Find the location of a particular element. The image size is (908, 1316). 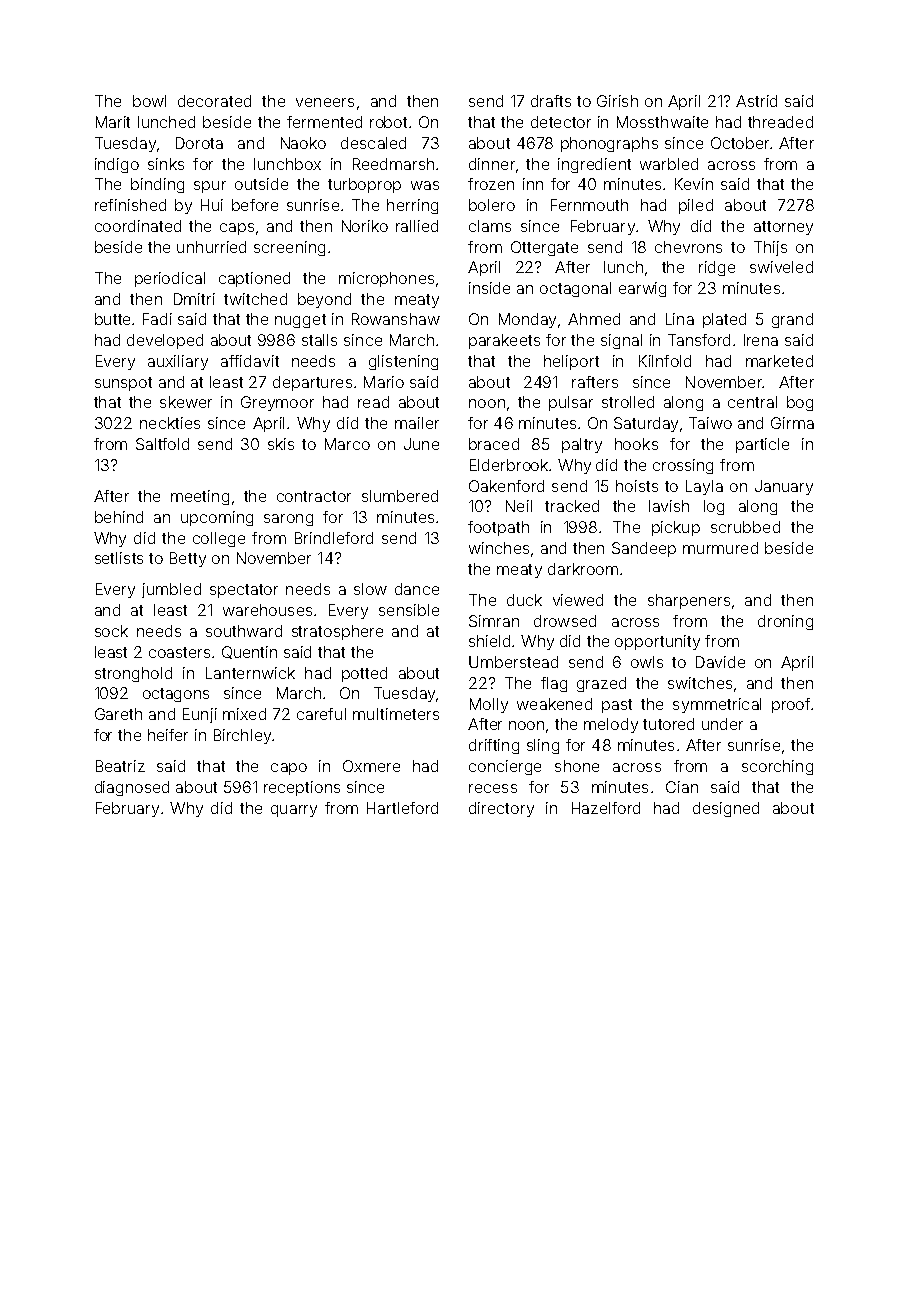

October is located at coordinates (740, 143).
